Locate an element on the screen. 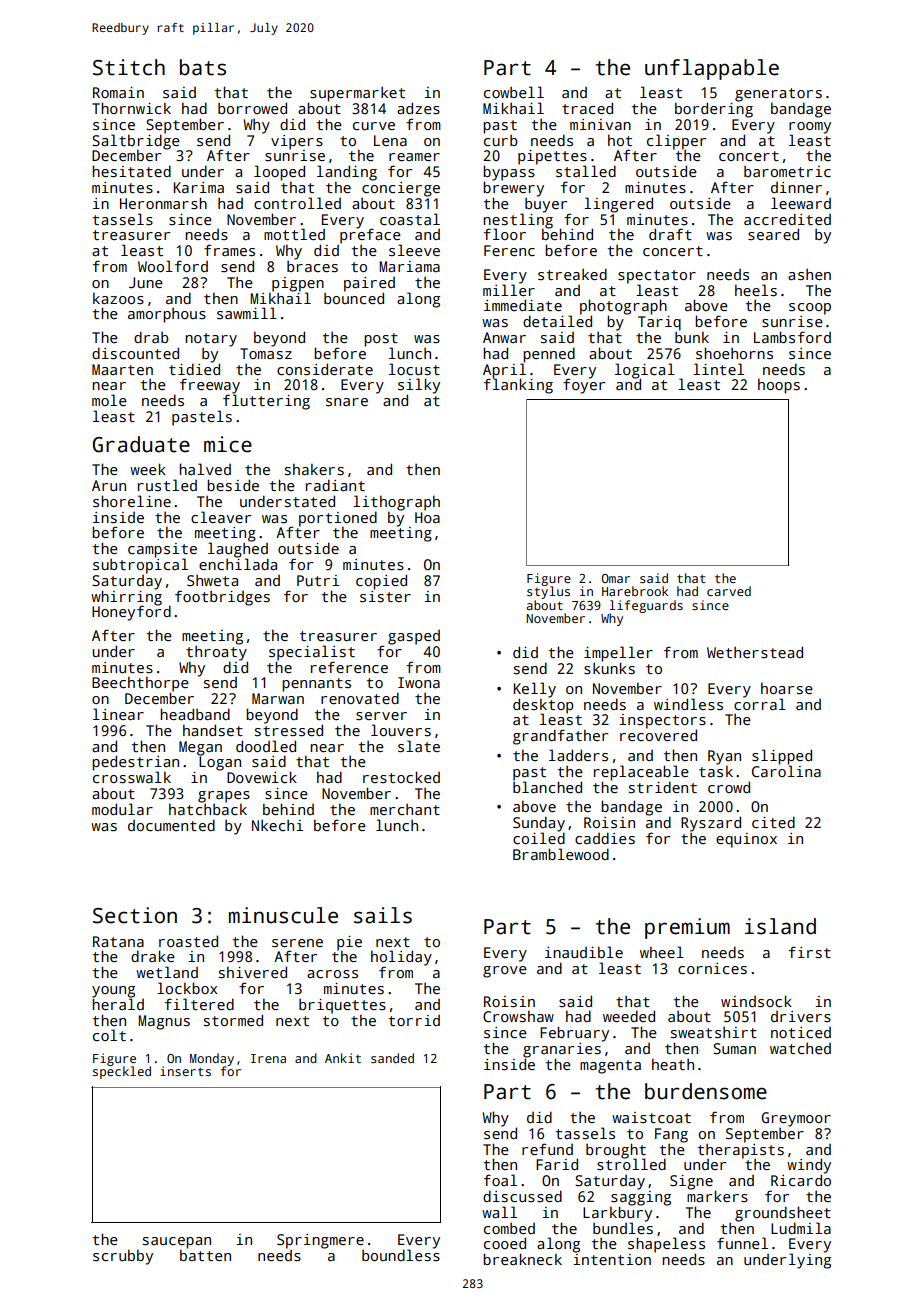  breakneck is located at coordinates (522, 1259).
